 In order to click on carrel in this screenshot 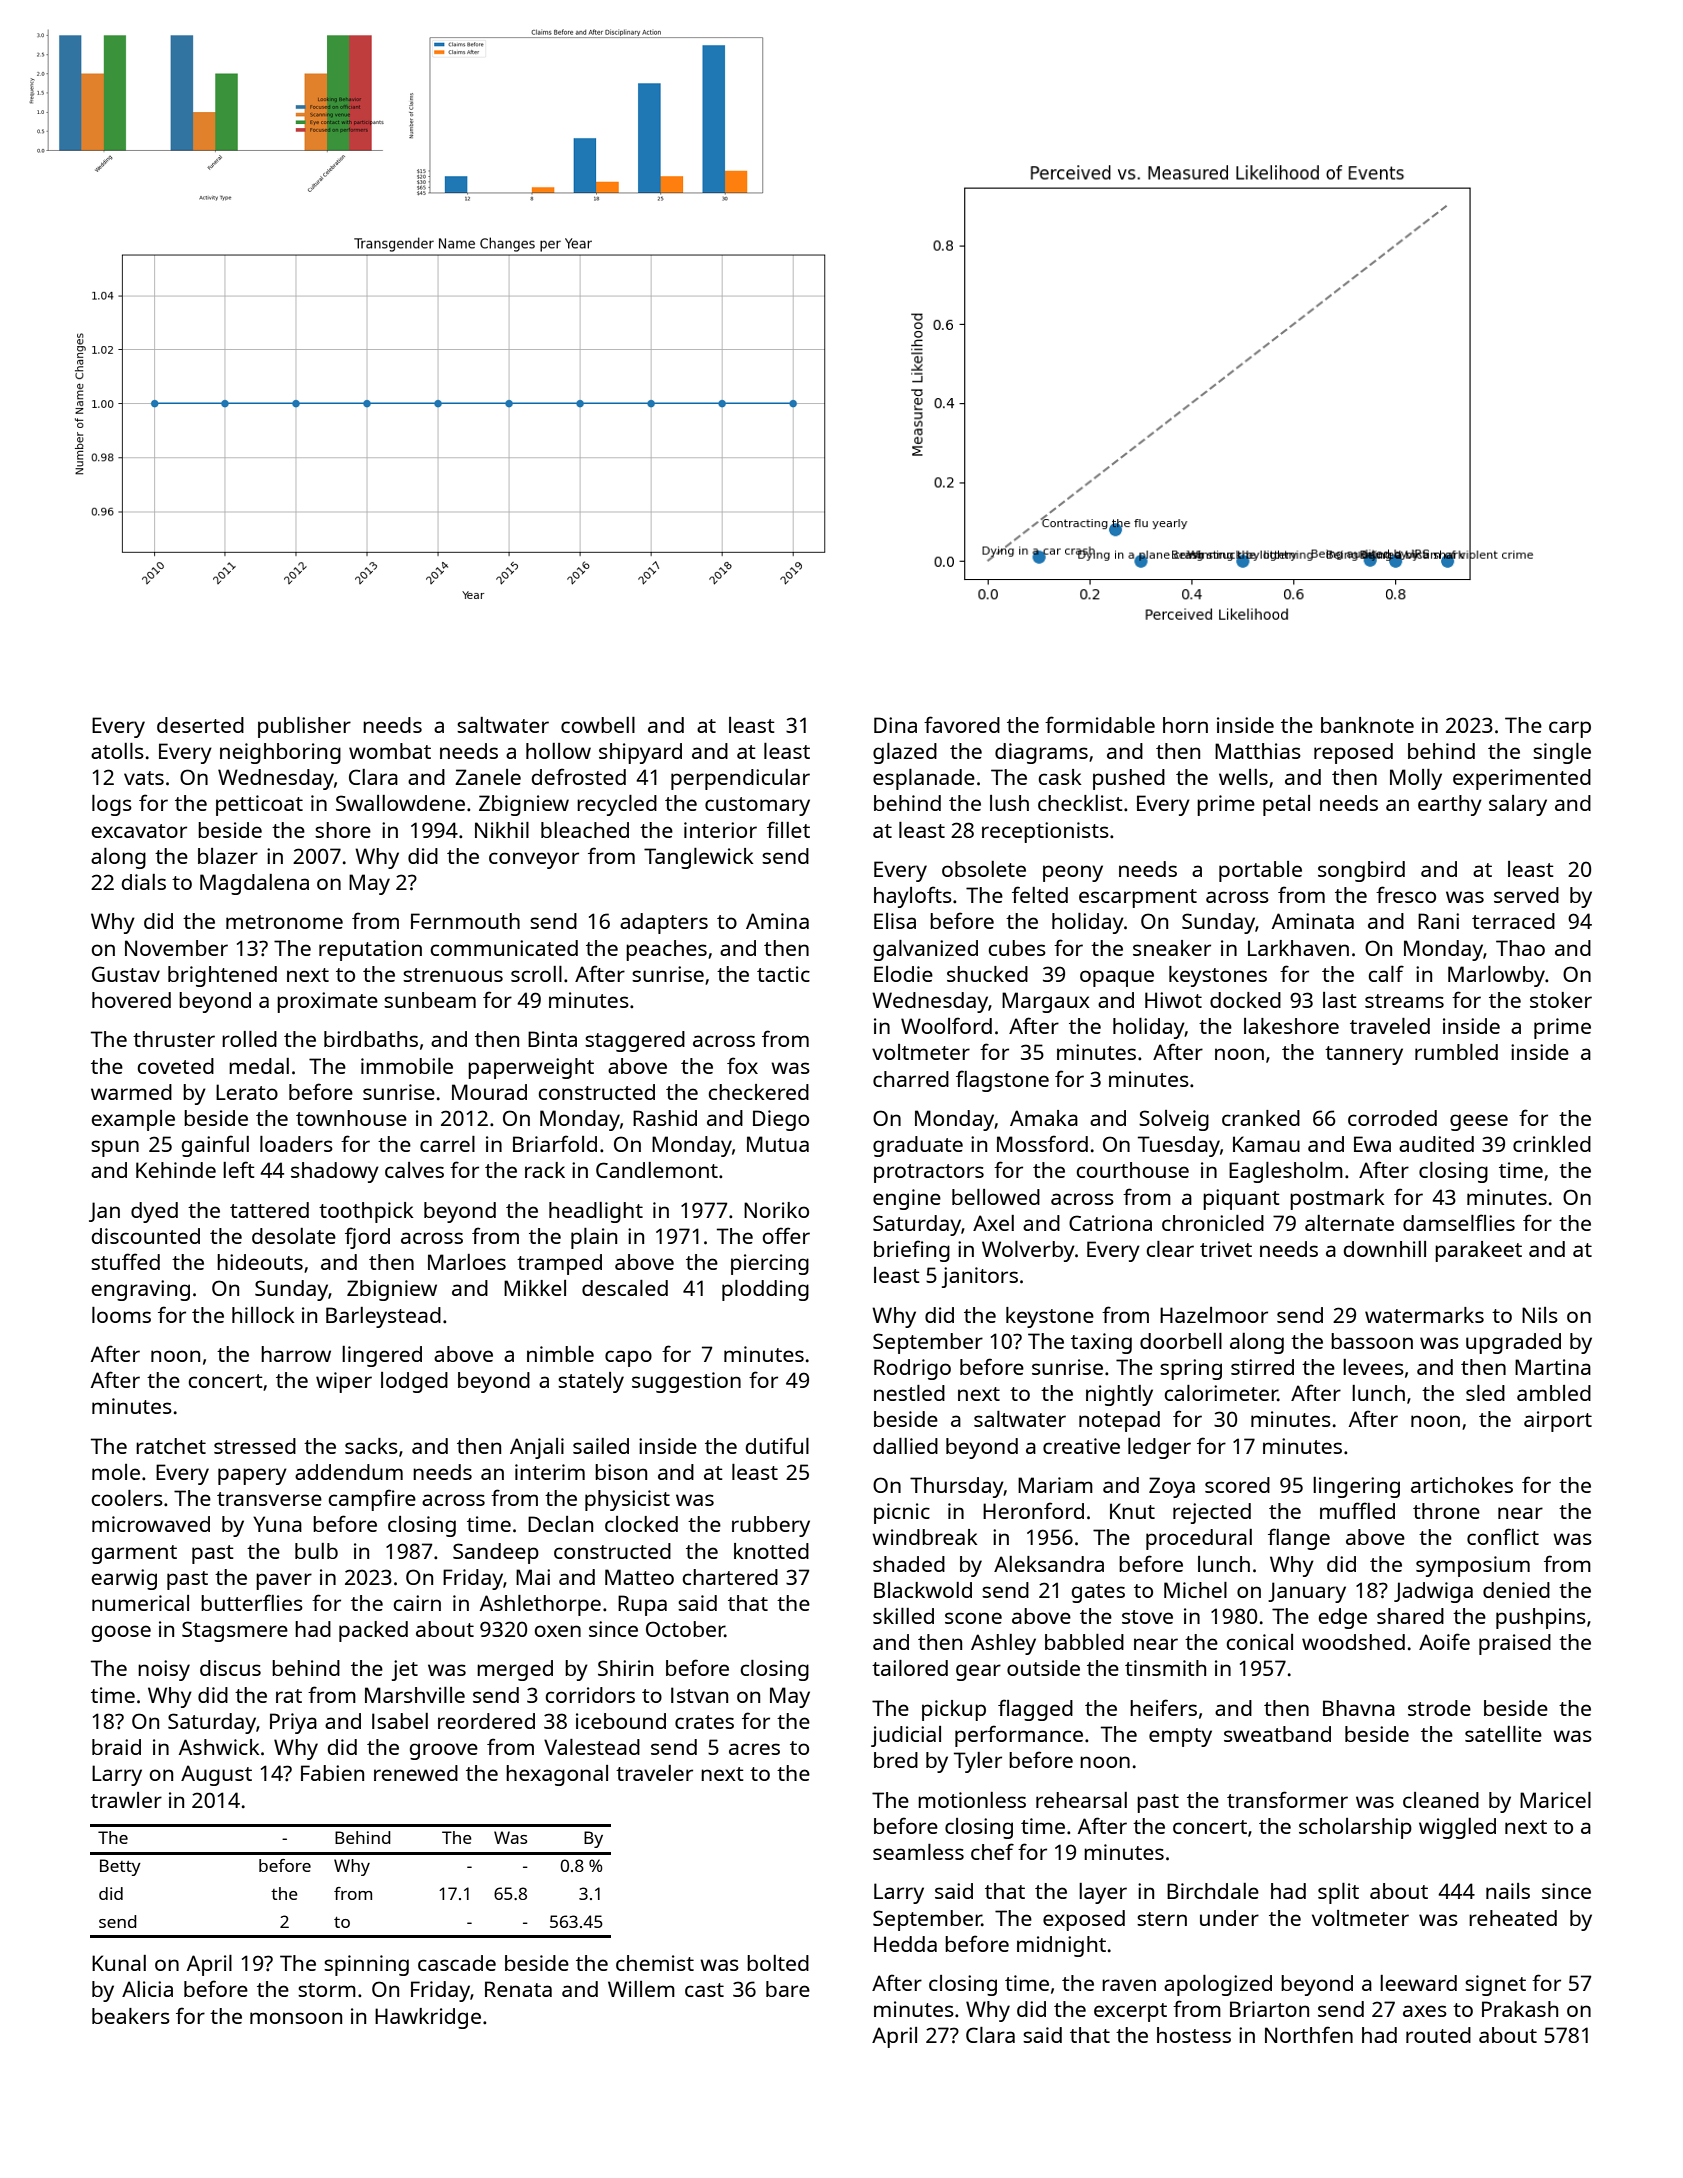, I will do `click(447, 1144)`.
